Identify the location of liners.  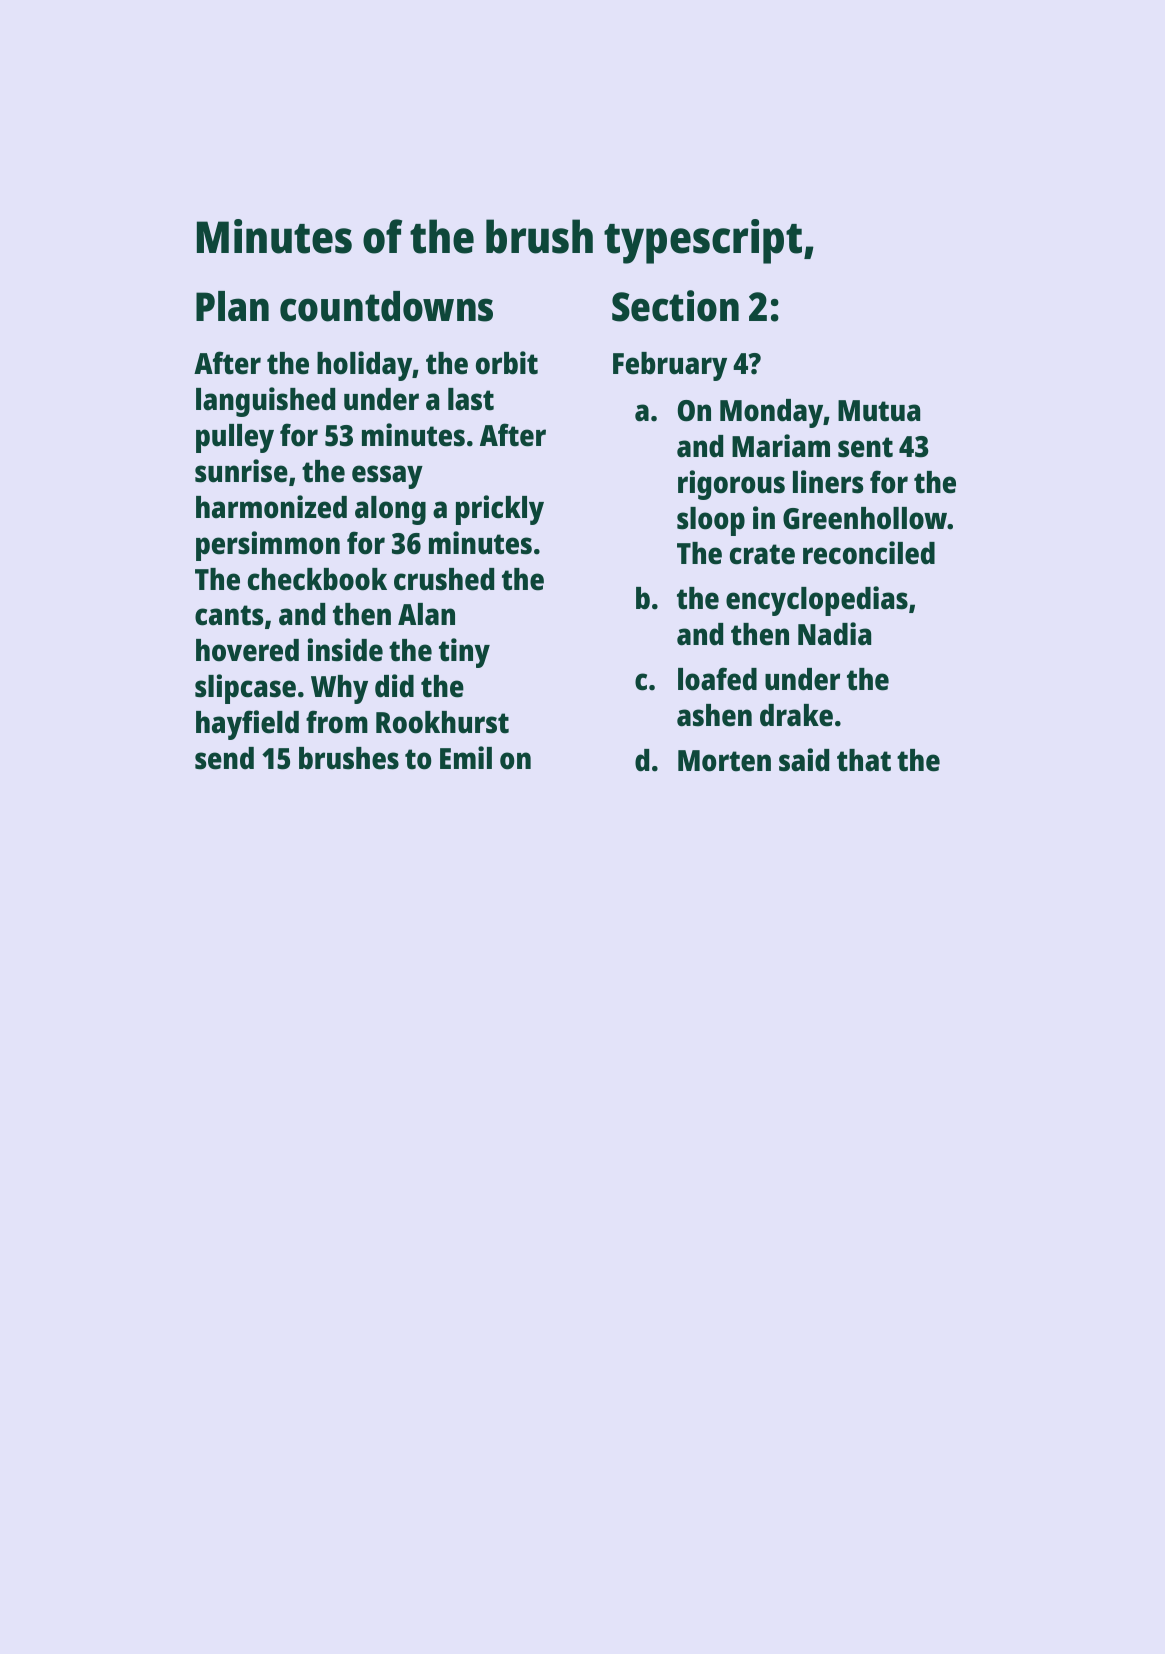
(828, 482).
